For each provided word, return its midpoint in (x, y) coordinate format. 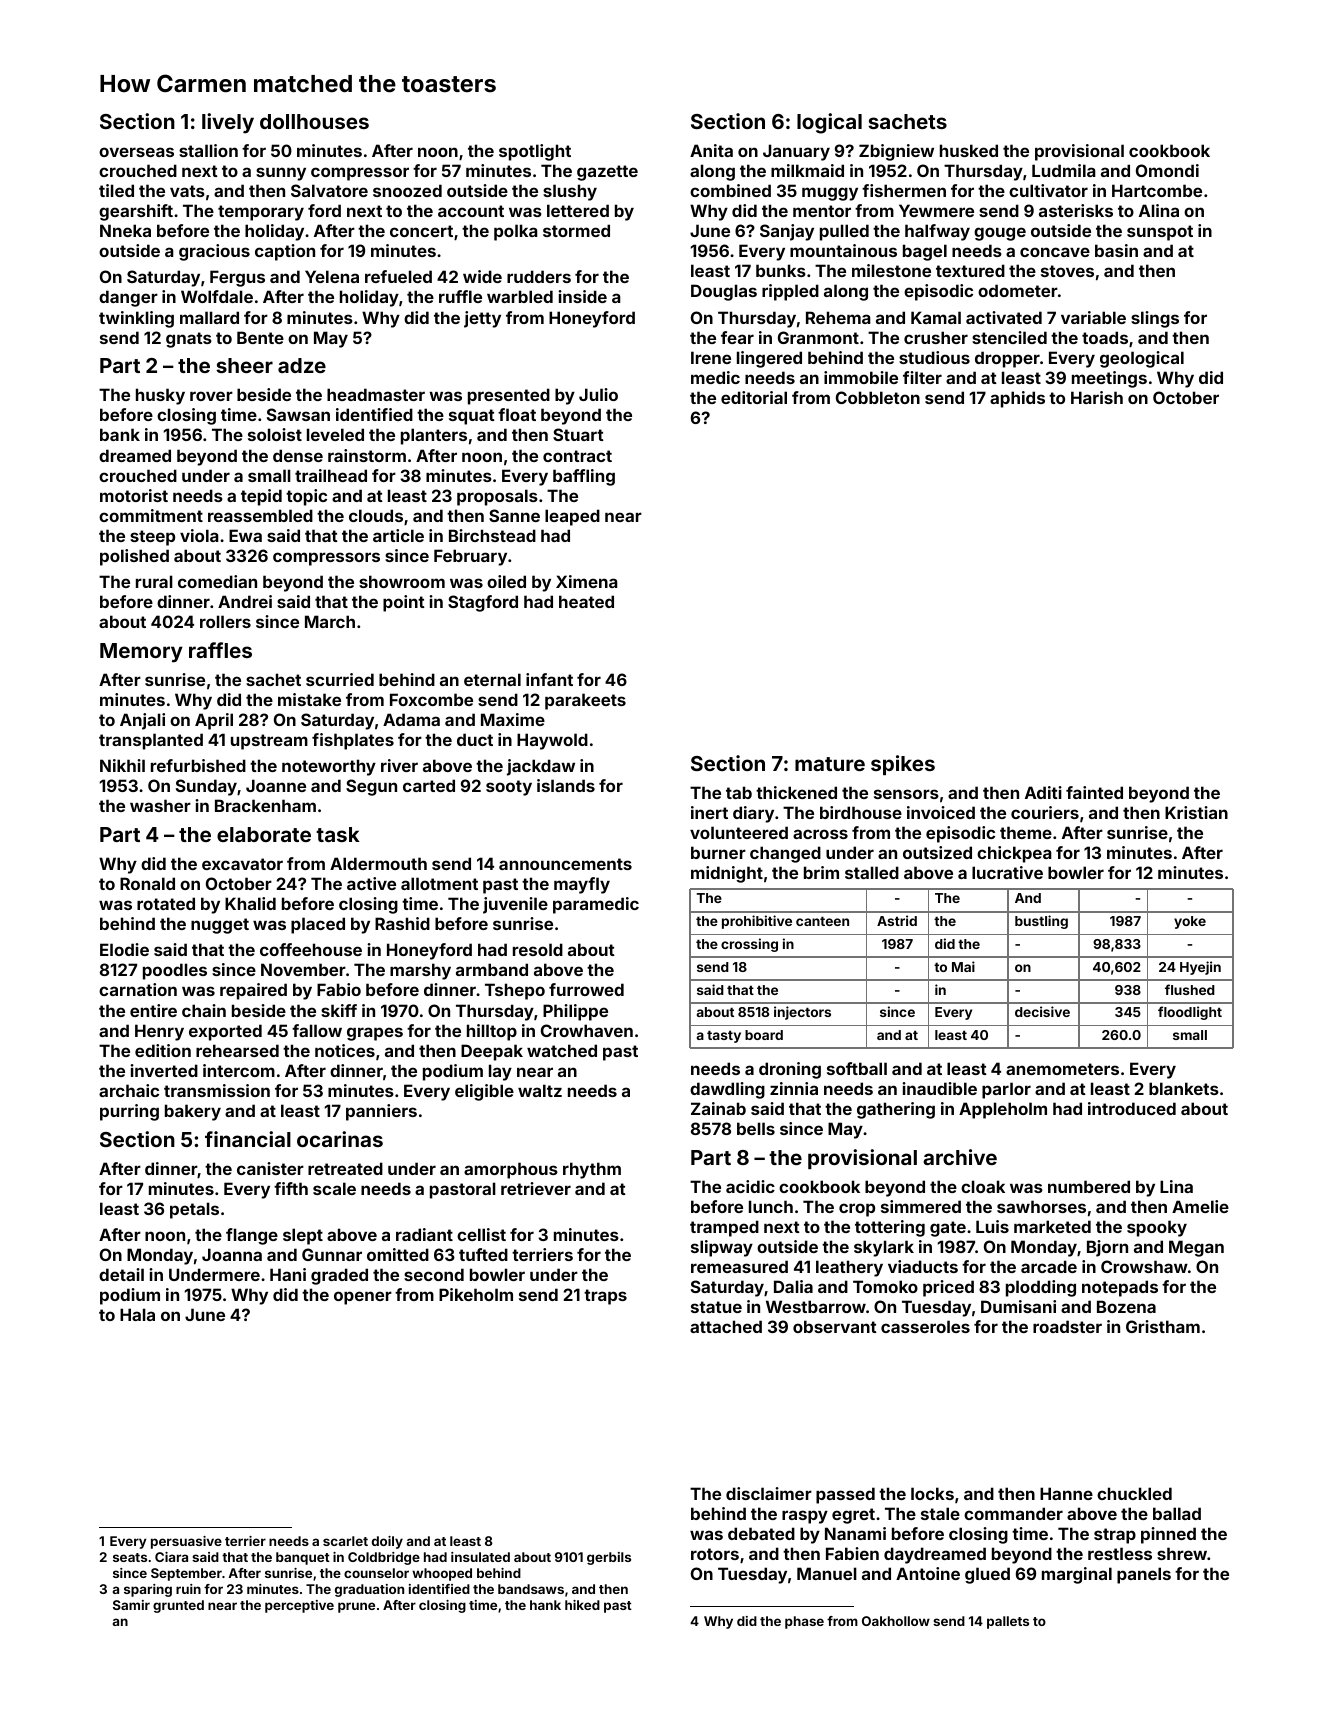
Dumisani (1018, 1306)
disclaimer (769, 1493)
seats (130, 1557)
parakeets (585, 701)
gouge (1000, 234)
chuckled (1134, 1493)
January (796, 152)
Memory (141, 653)
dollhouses (314, 121)
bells (756, 1128)
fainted (1094, 792)
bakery (193, 1112)
